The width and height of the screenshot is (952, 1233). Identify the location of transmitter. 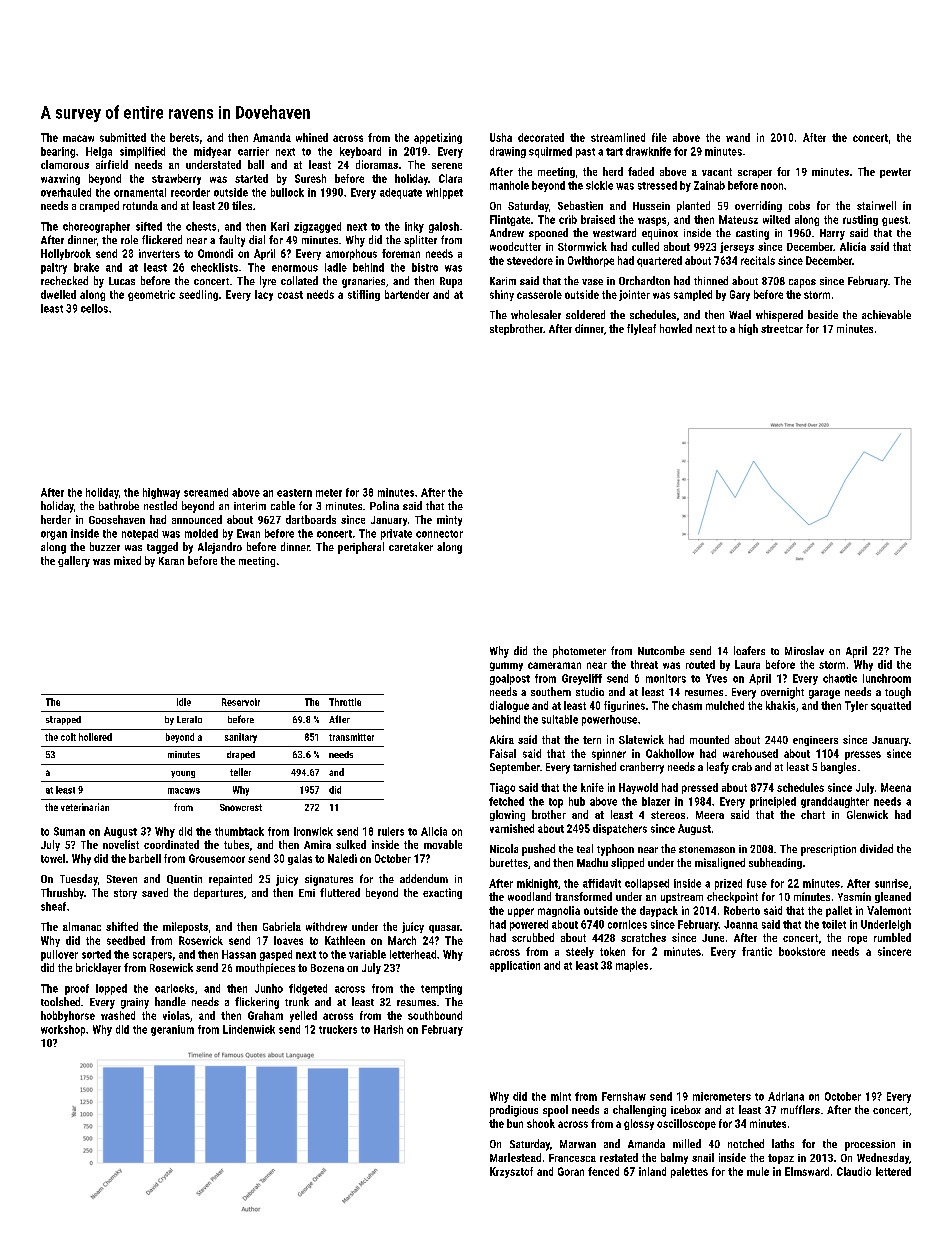
(351, 737).
